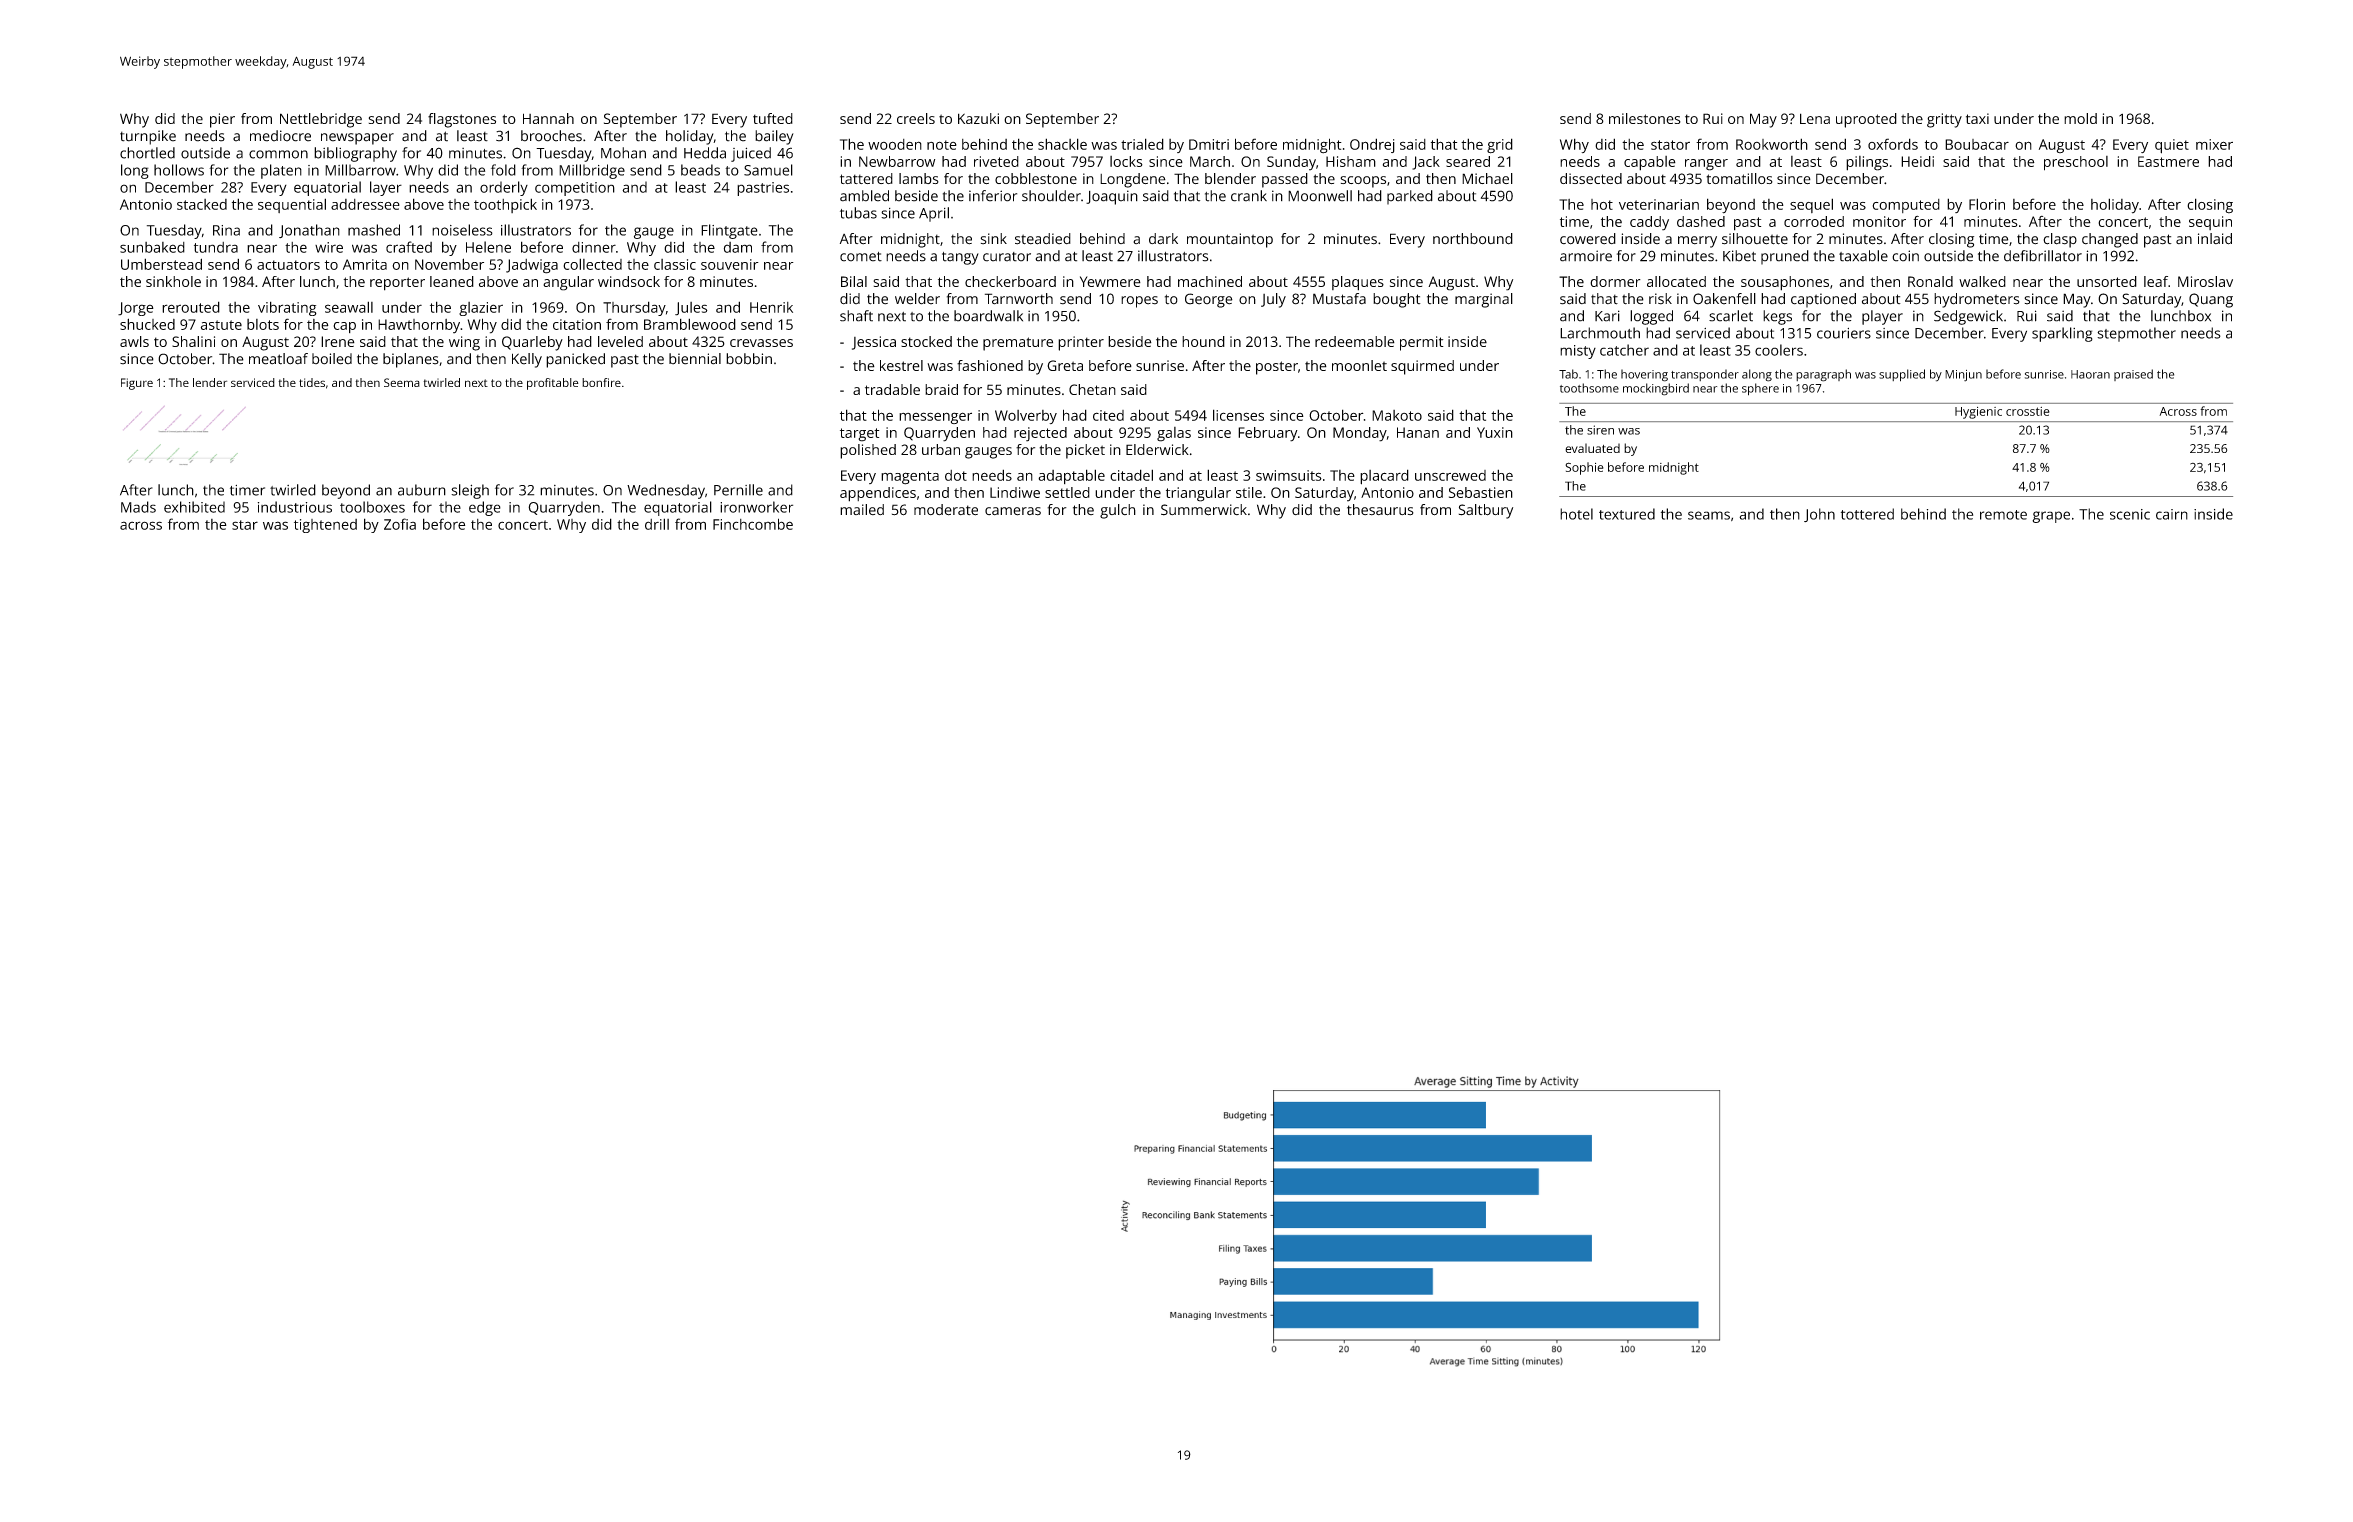 The height and width of the image is (1522, 2353). I want to click on creels, so click(916, 118).
